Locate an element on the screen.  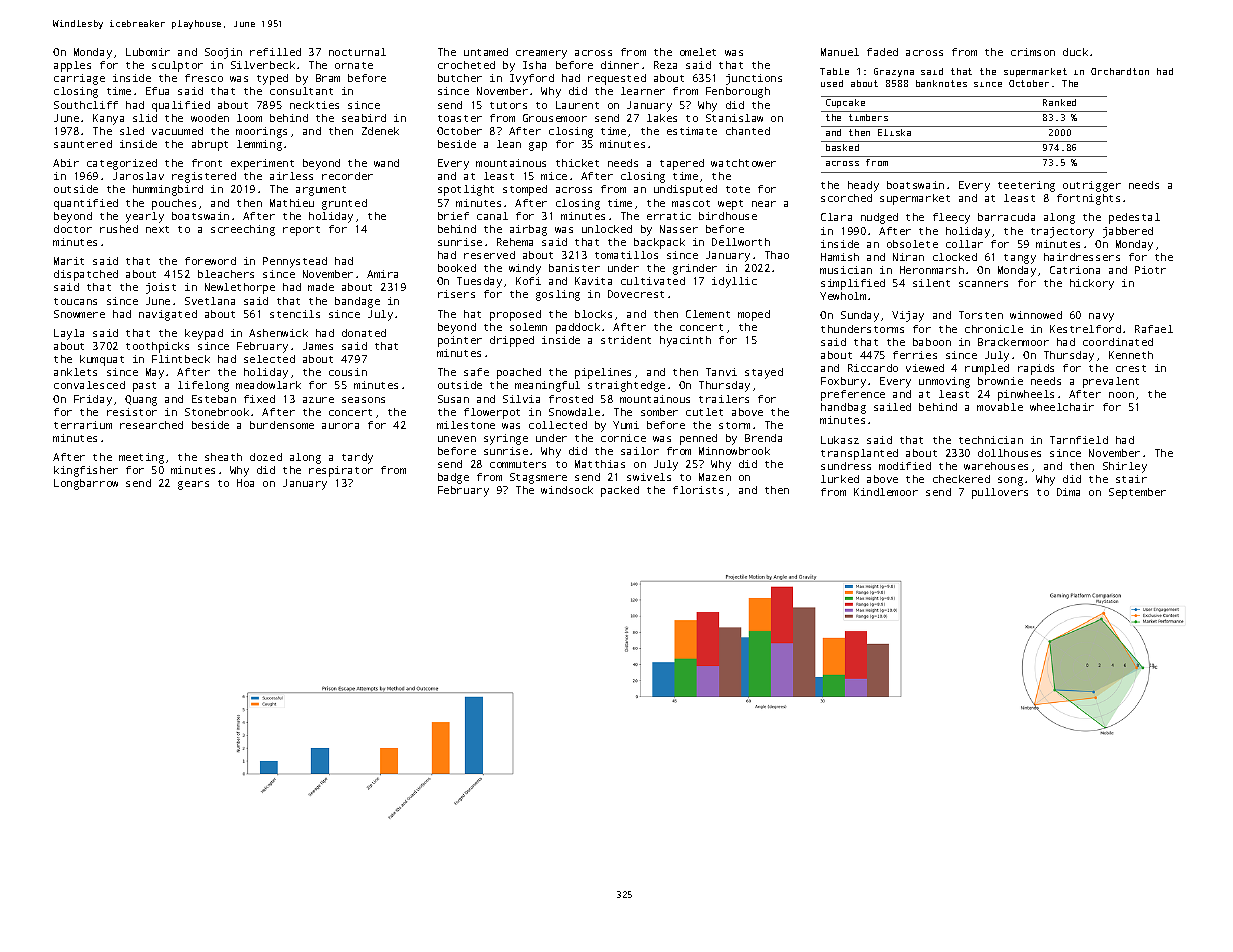
tote is located at coordinates (738, 189).
